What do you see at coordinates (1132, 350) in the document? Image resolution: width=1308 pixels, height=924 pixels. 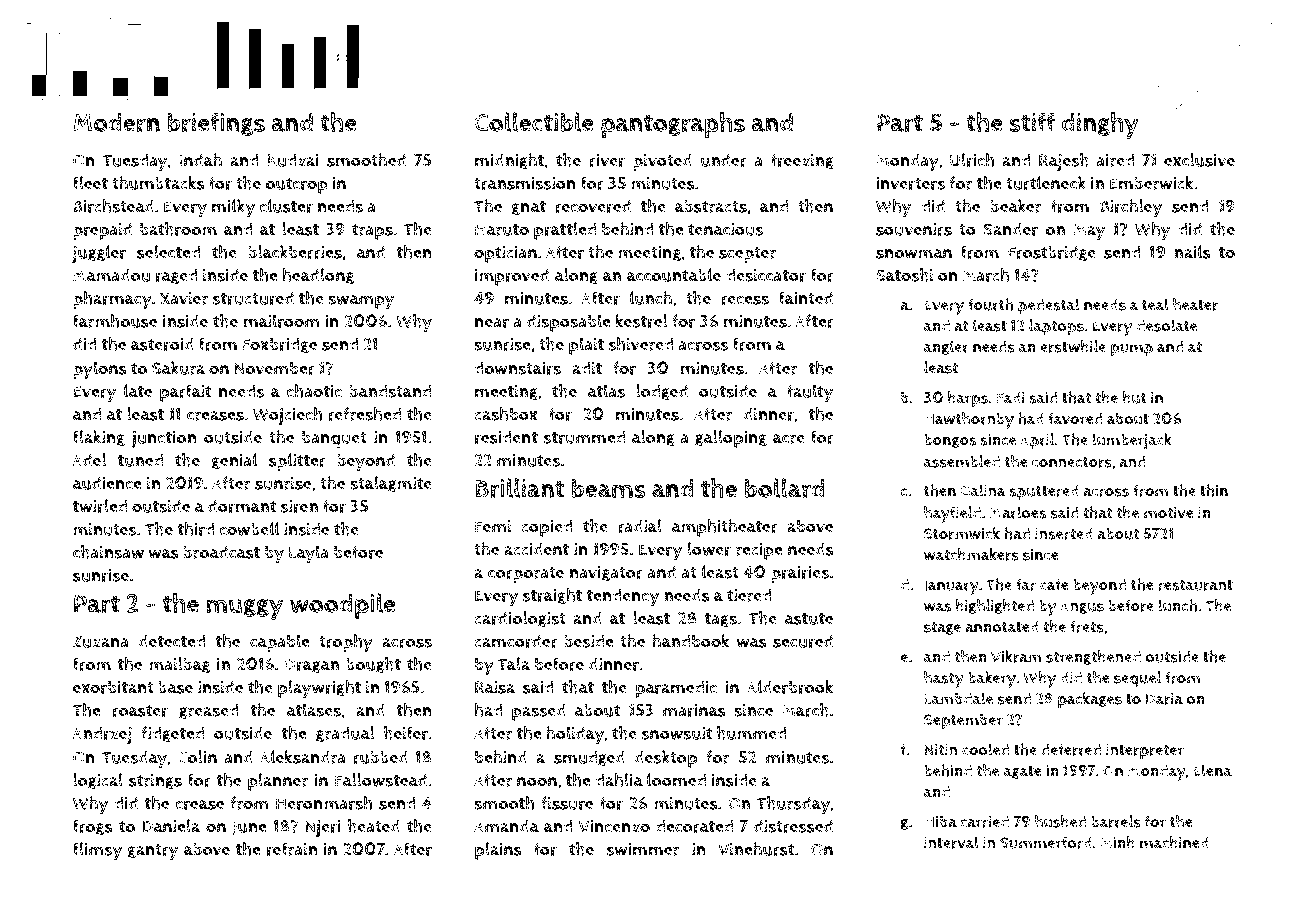 I see `pump` at bounding box center [1132, 350].
